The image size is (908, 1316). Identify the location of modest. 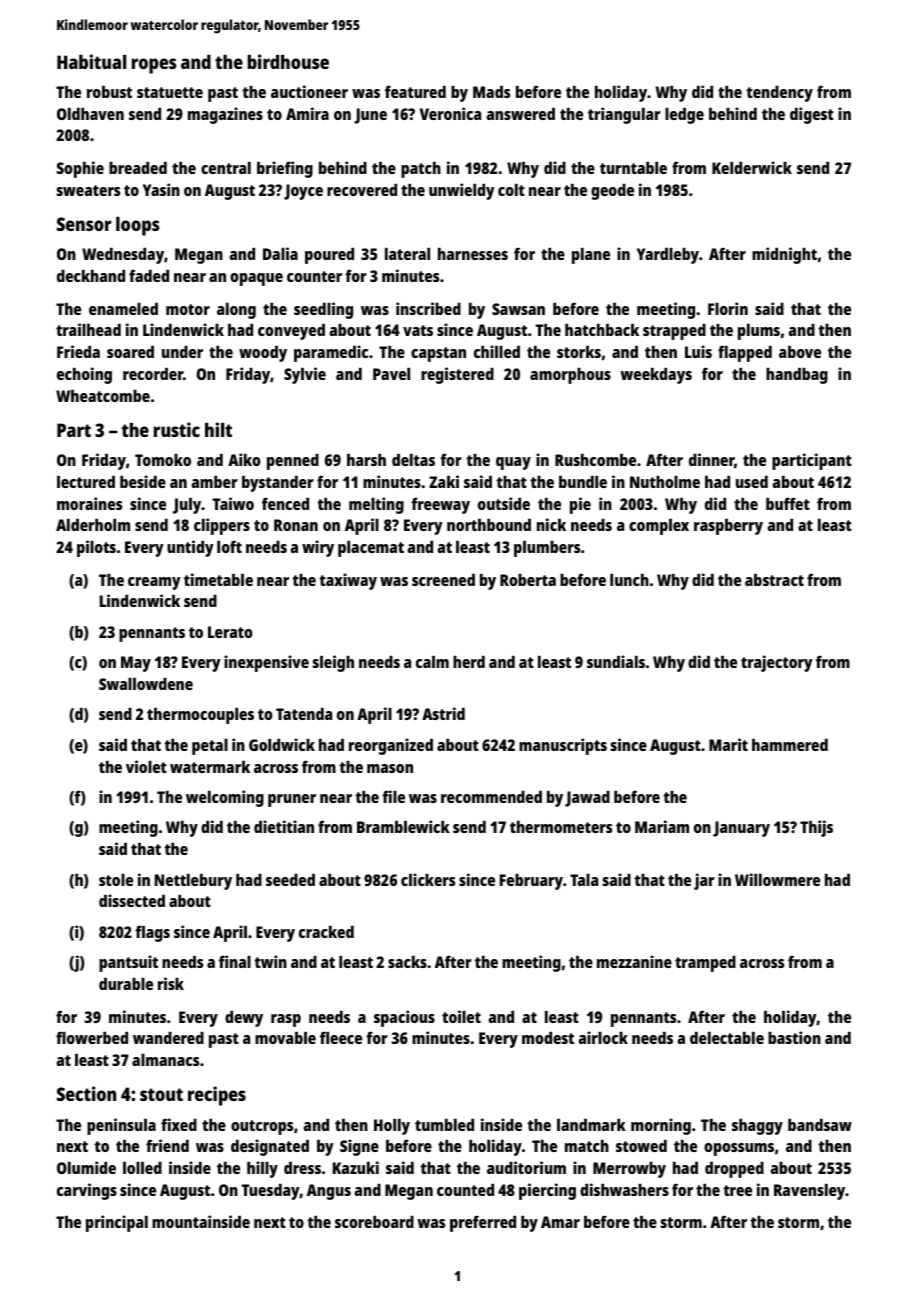
(548, 1038).
